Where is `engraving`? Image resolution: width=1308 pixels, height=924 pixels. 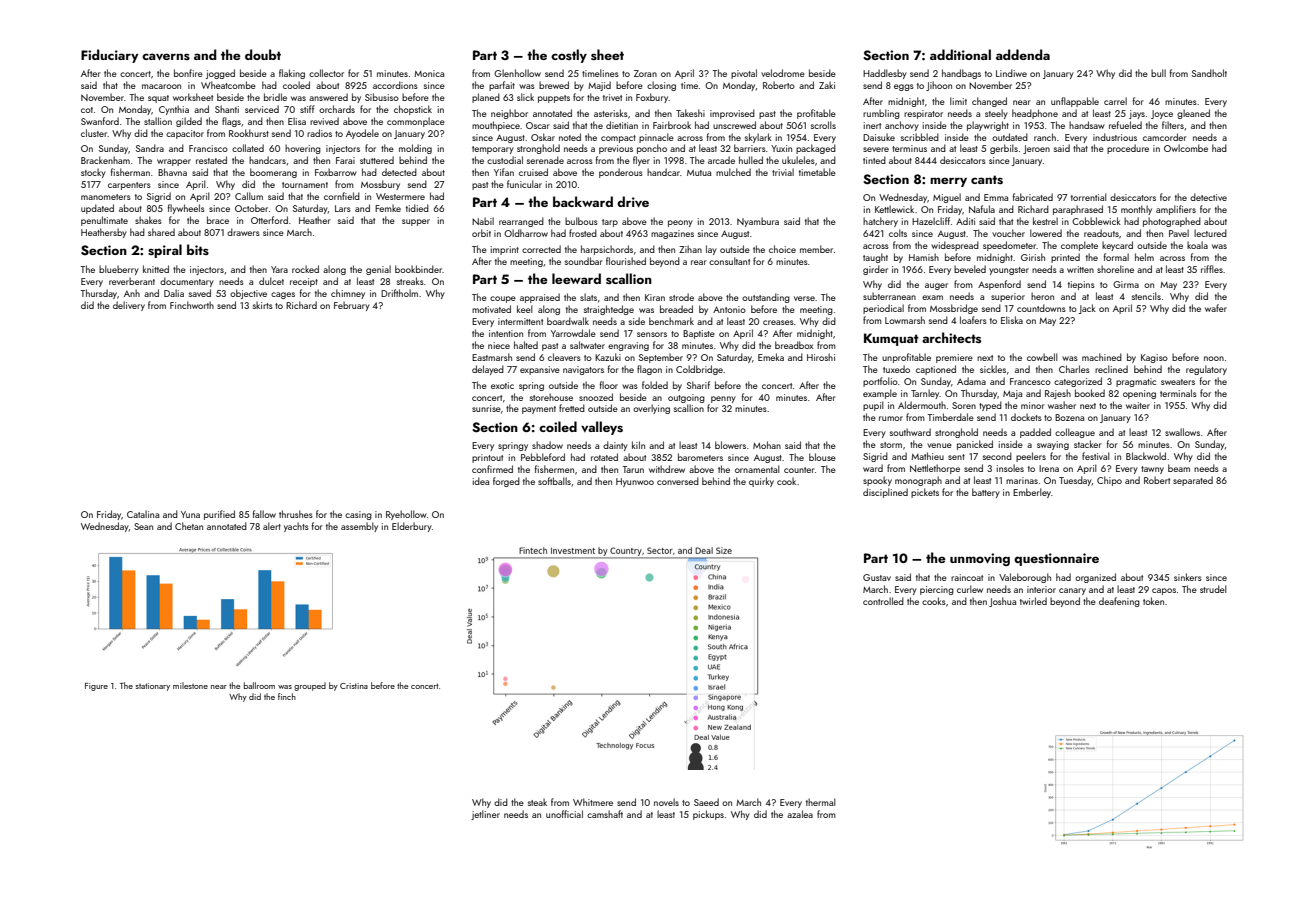 engraving is located at coordinates (628, 346).
